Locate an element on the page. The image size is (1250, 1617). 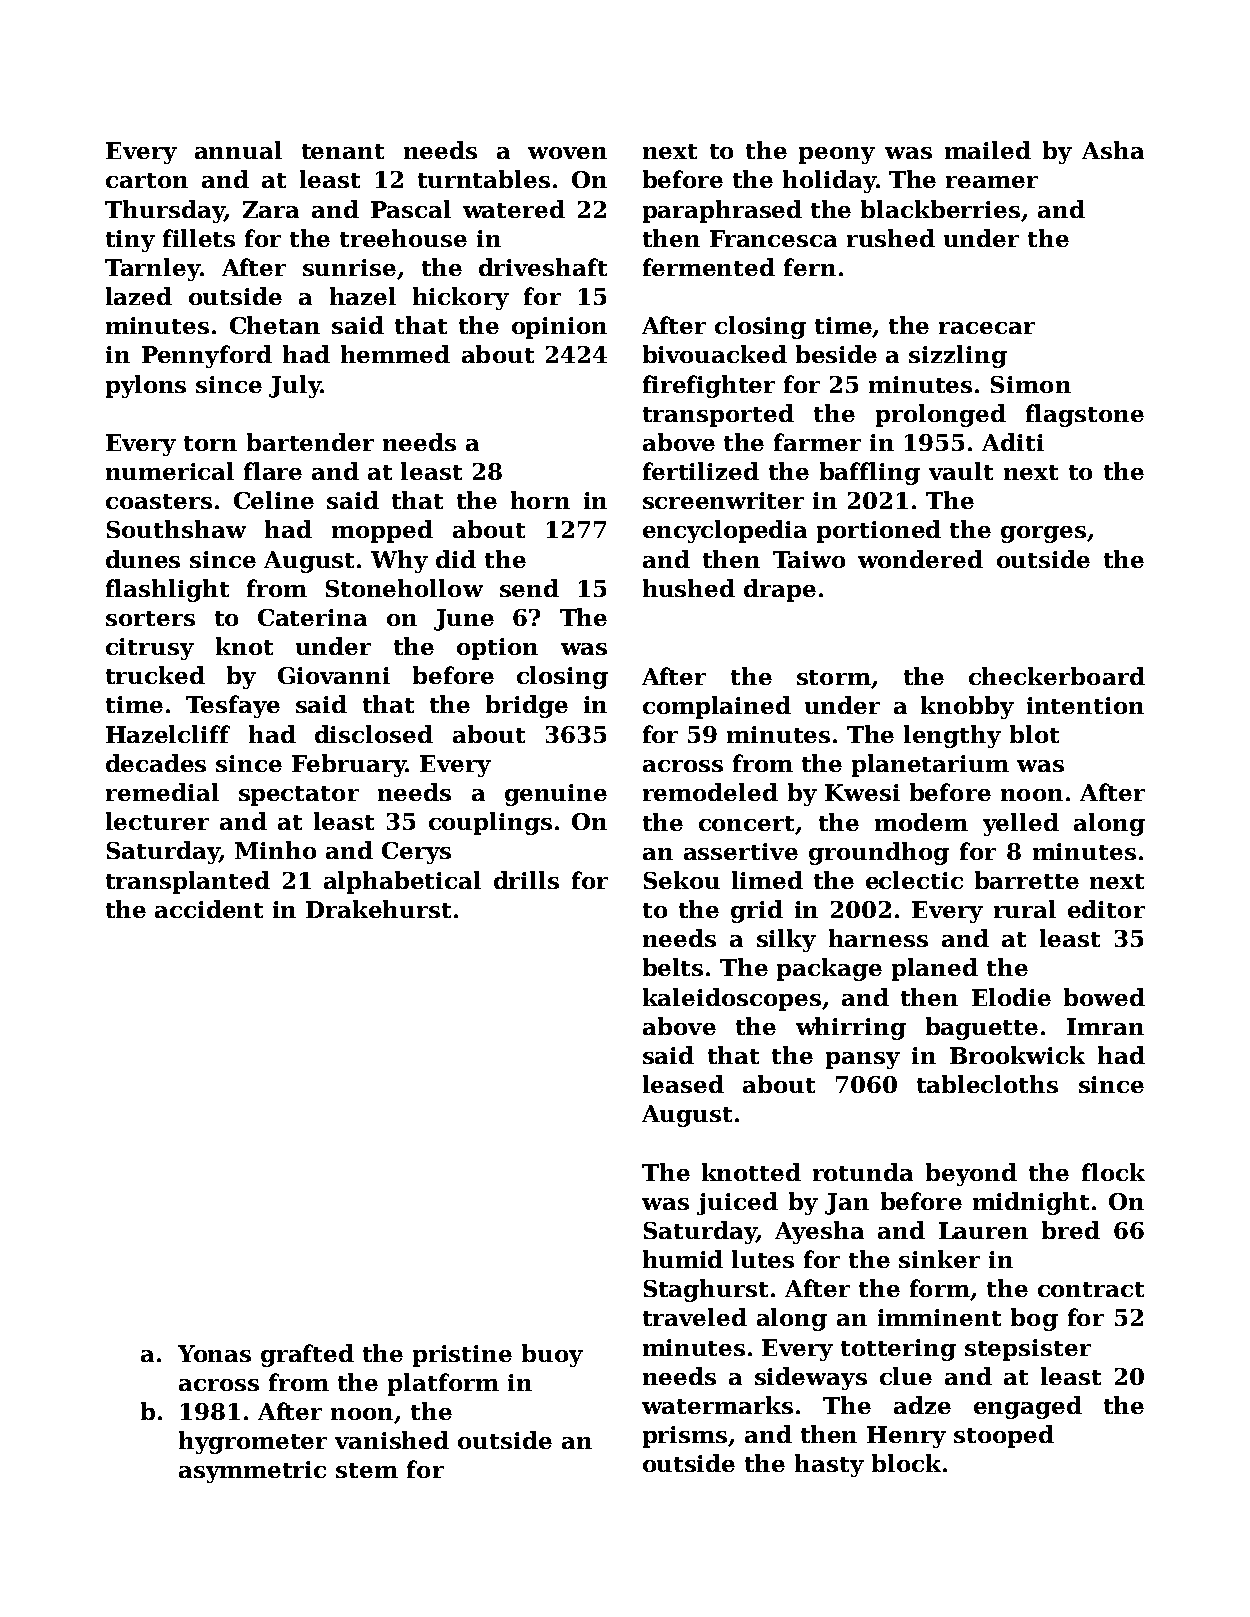
asymmetric is located at coordinates (252, 1472).
